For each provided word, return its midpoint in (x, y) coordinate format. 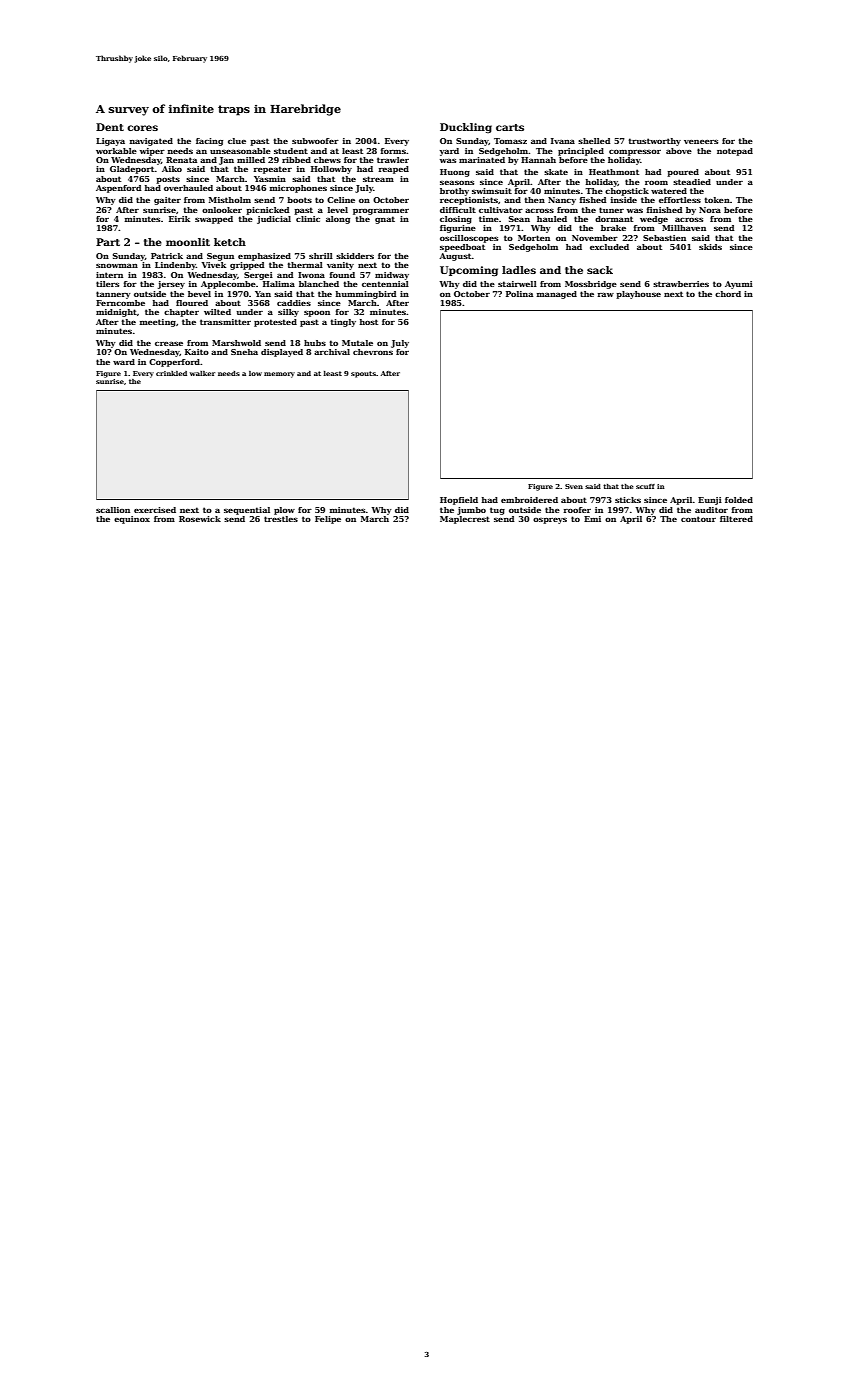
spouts (363, 374)
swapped (214, 220)
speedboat (462, 248)
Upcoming (469, 271)
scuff (645, 486)
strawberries (681, 284)
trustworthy (654, 142)
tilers (107, 284)
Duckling (466, 128)
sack (600, 270)
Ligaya (110, 142)
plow (284, 511)
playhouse (638, 295)
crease (169, 344)
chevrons (373, 352)
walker (202, 373)
